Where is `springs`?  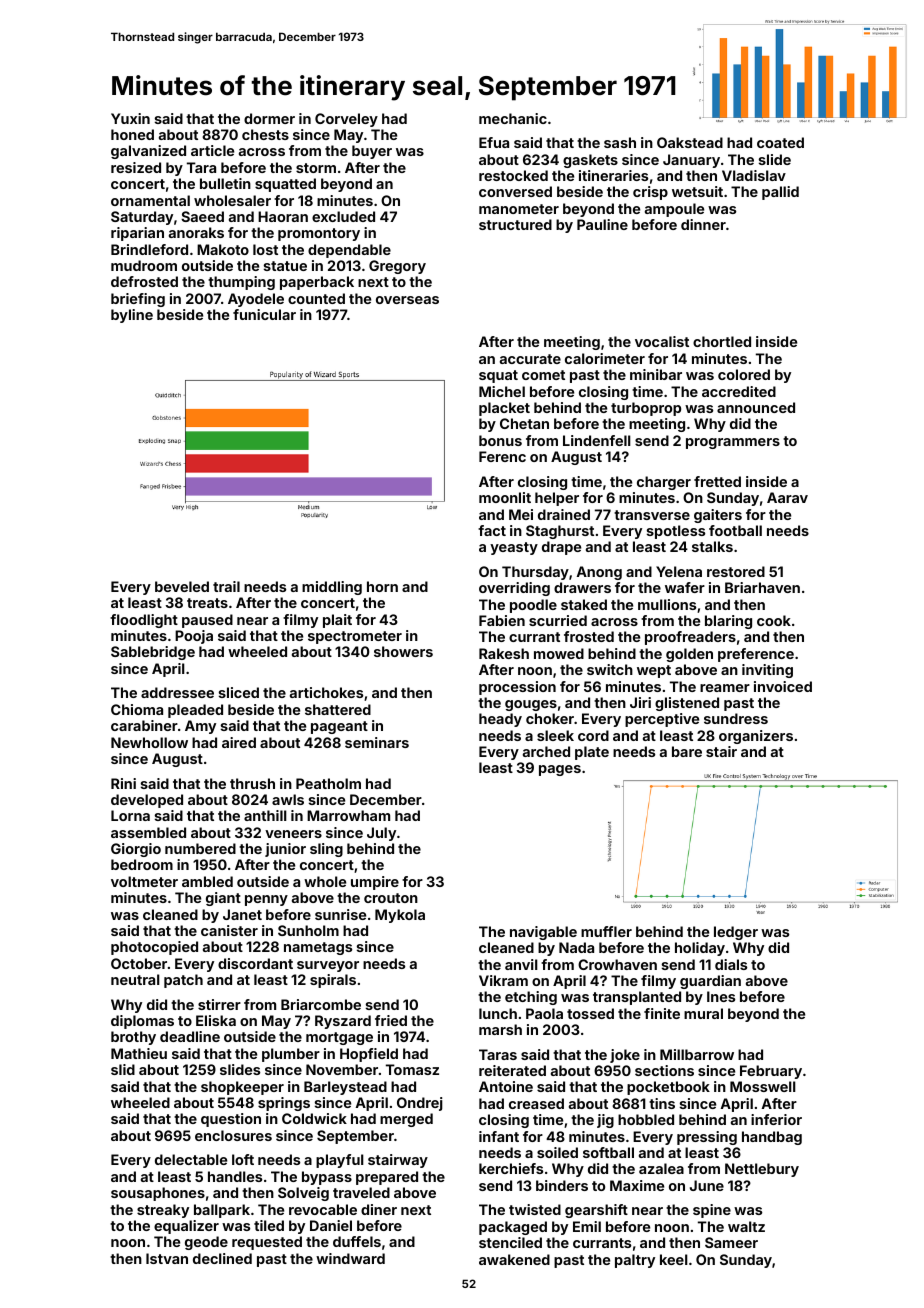
springs is located at coordinates (284, 1104).
